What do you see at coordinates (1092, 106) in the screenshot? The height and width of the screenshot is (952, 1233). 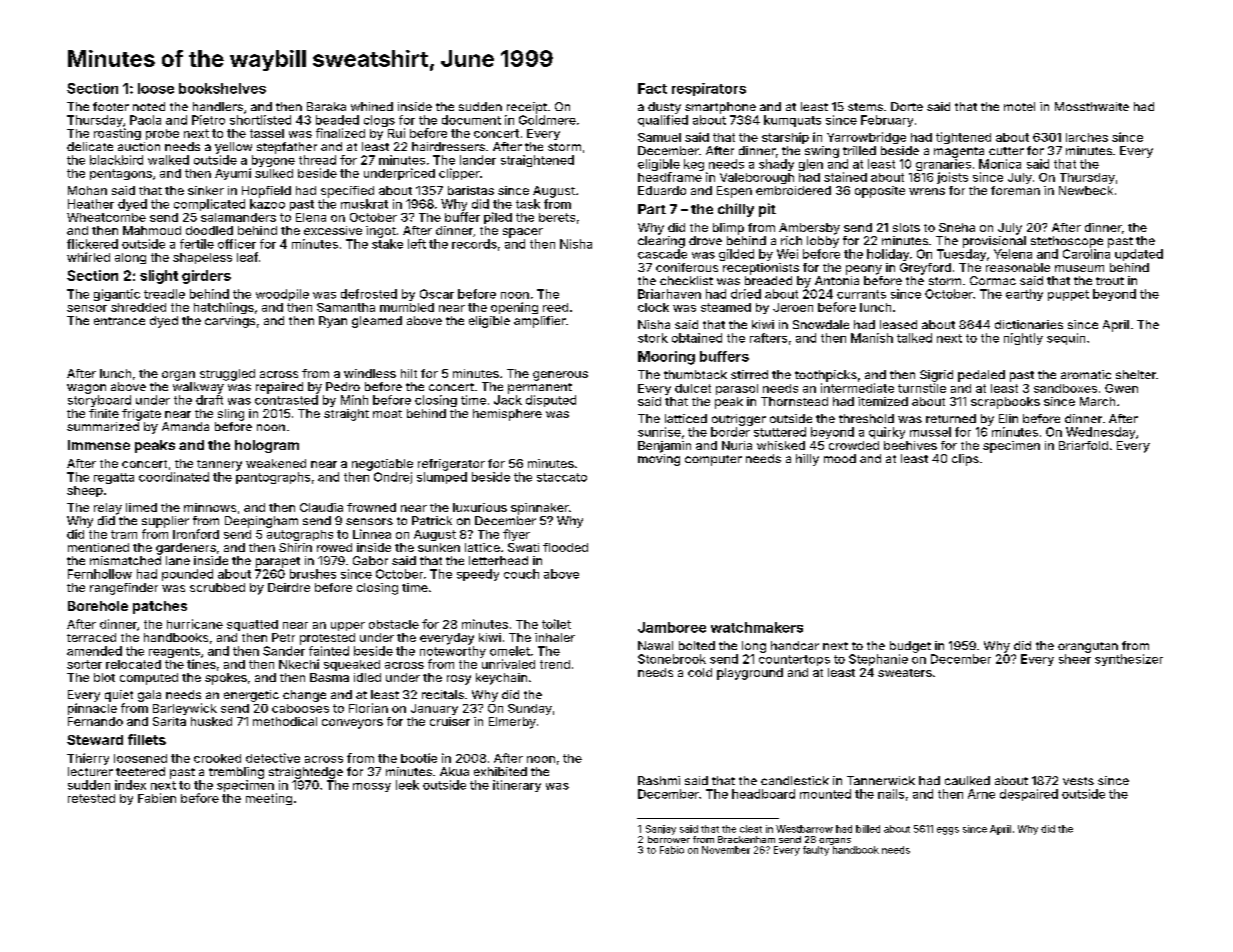 I see `Mossthwaite` at bounding box center [1092, 106].
